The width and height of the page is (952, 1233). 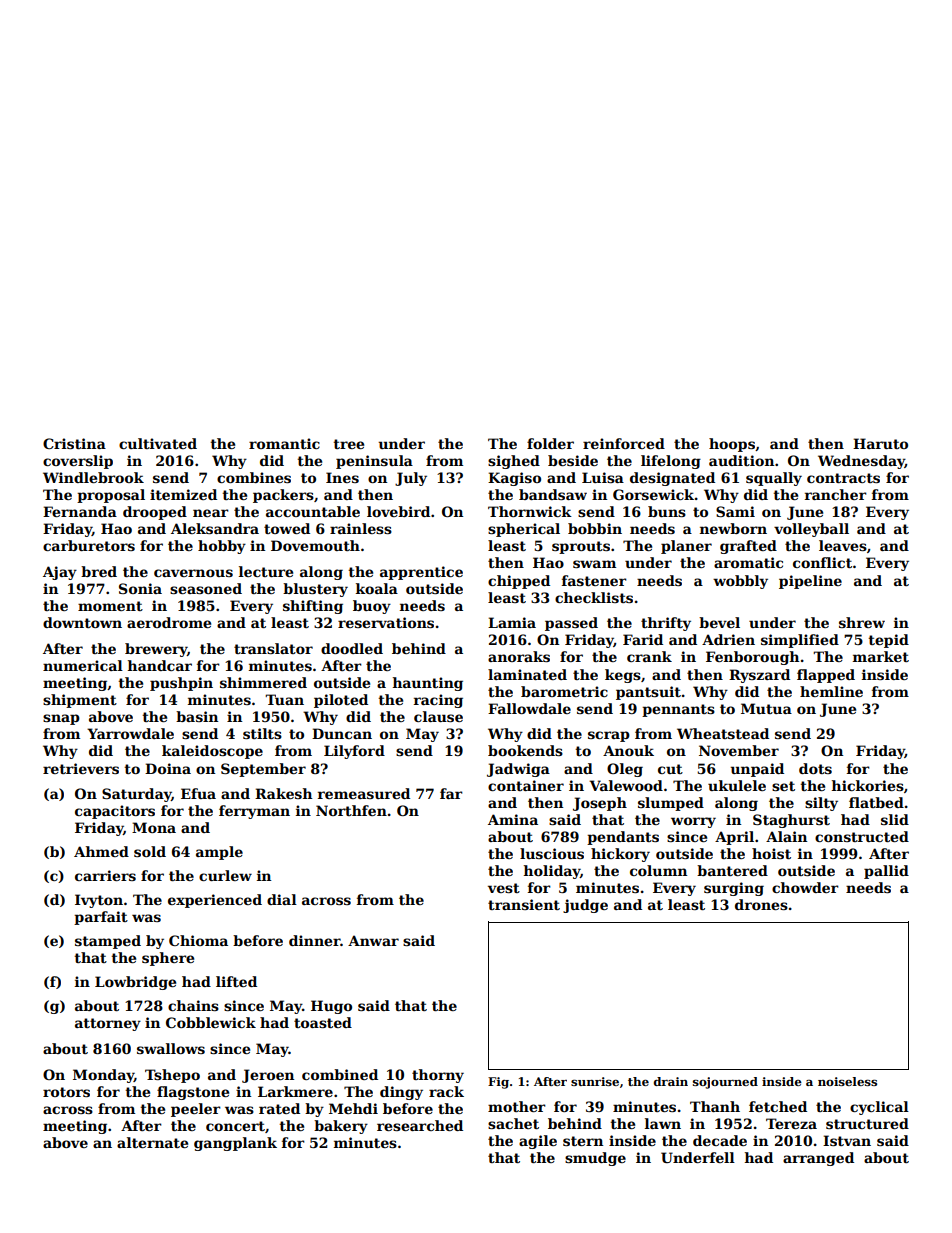 I want to click on researched, so click(x=420, y=1125).
